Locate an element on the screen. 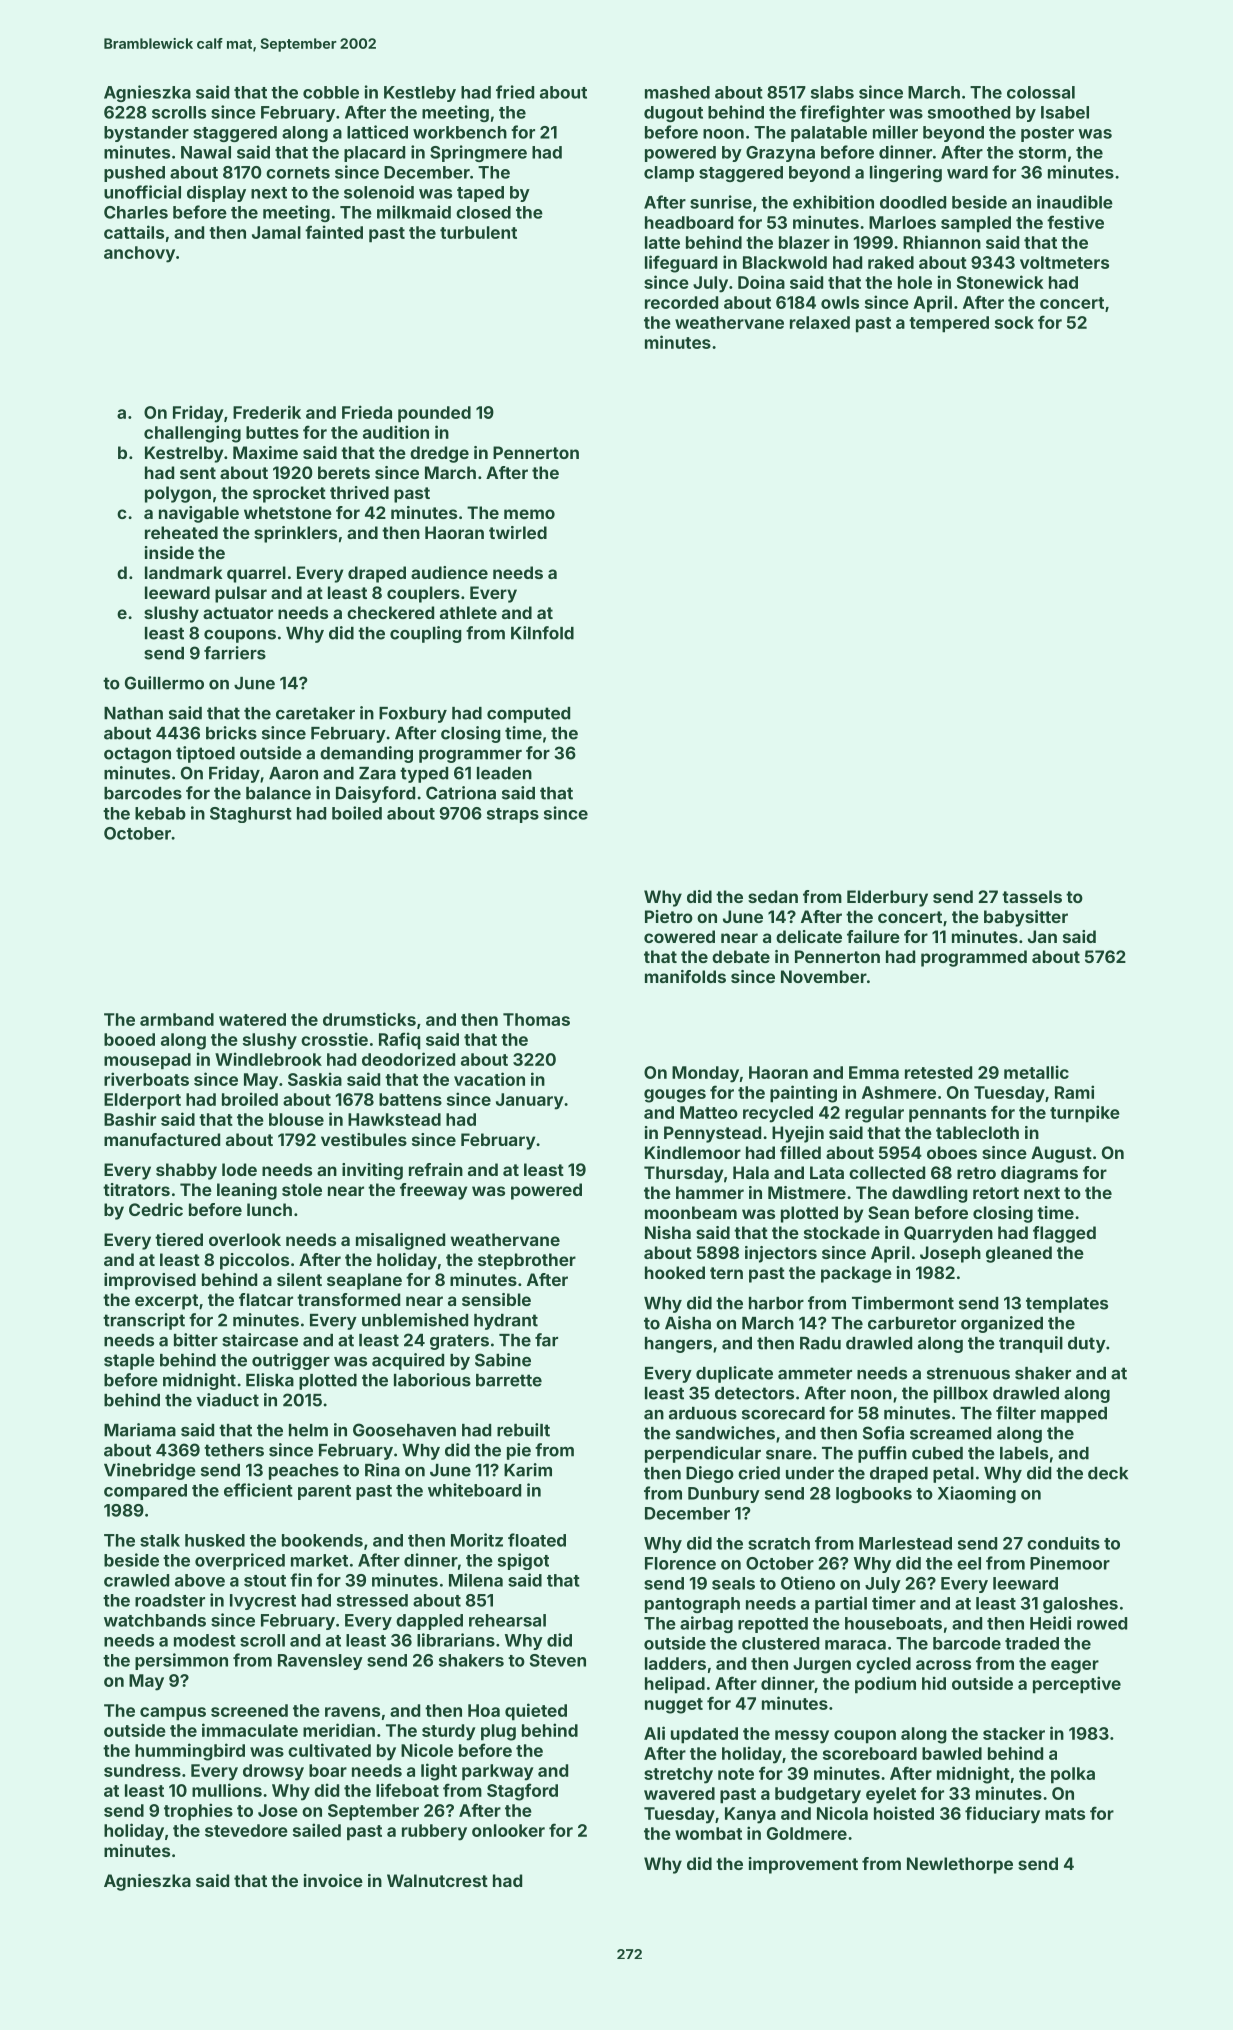 The width and height of the screenshot is (1233, 2030). Nawal is located at coordinates (206, 152).
